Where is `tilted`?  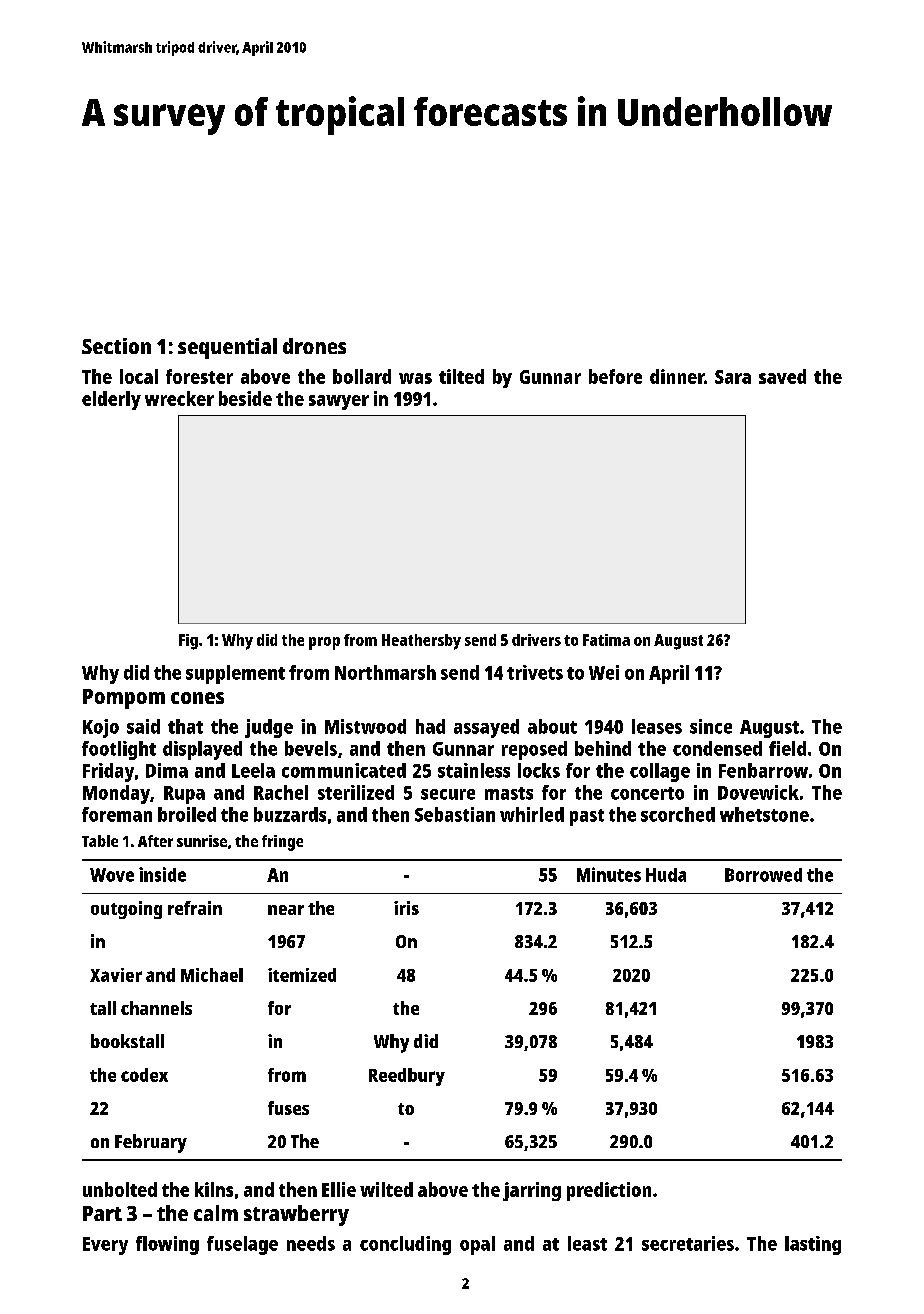 tilted is located at coordinates (461, 376).
